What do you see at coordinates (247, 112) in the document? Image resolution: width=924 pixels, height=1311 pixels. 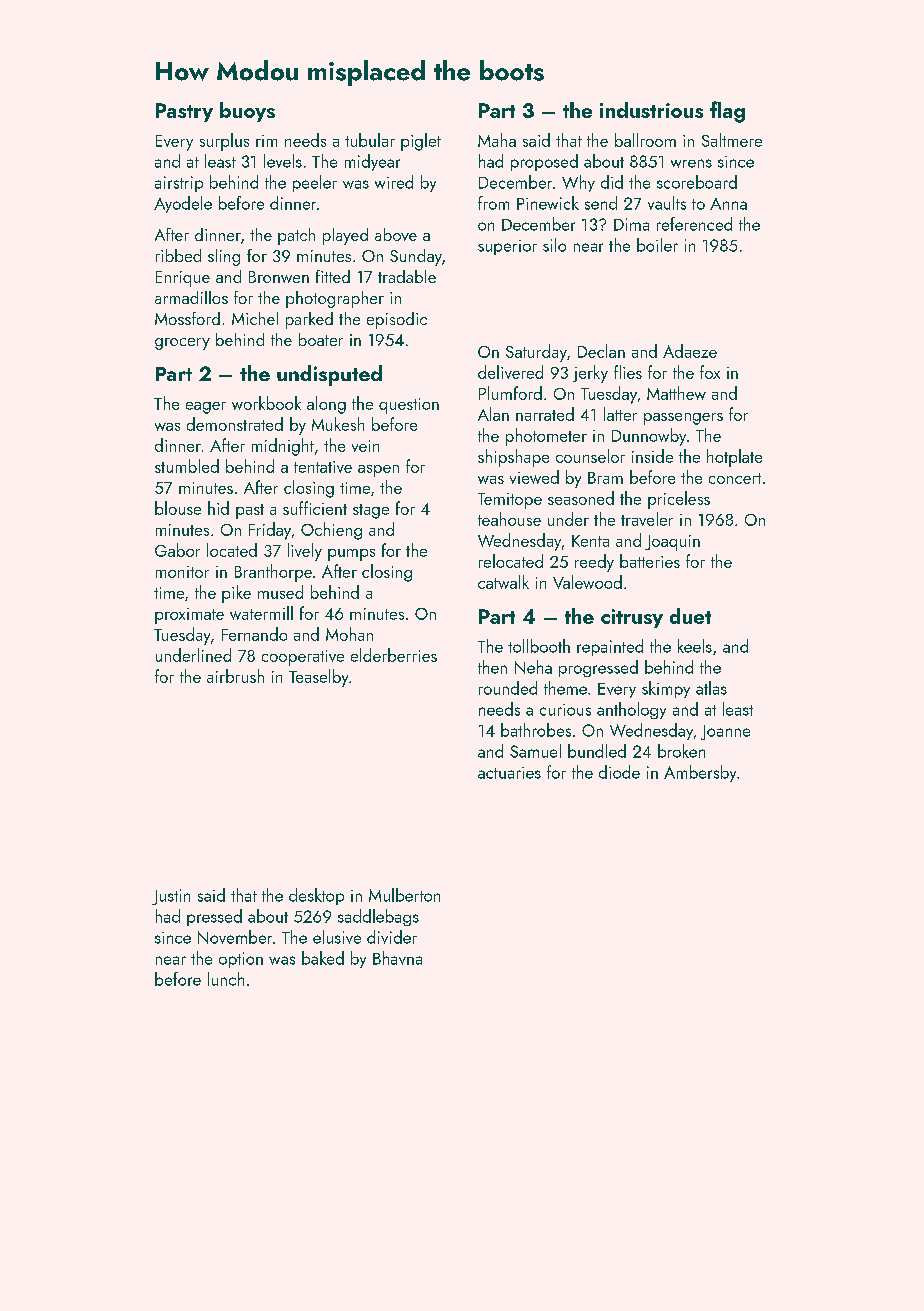 I see `buoys` at bounding box center [247, 112].
